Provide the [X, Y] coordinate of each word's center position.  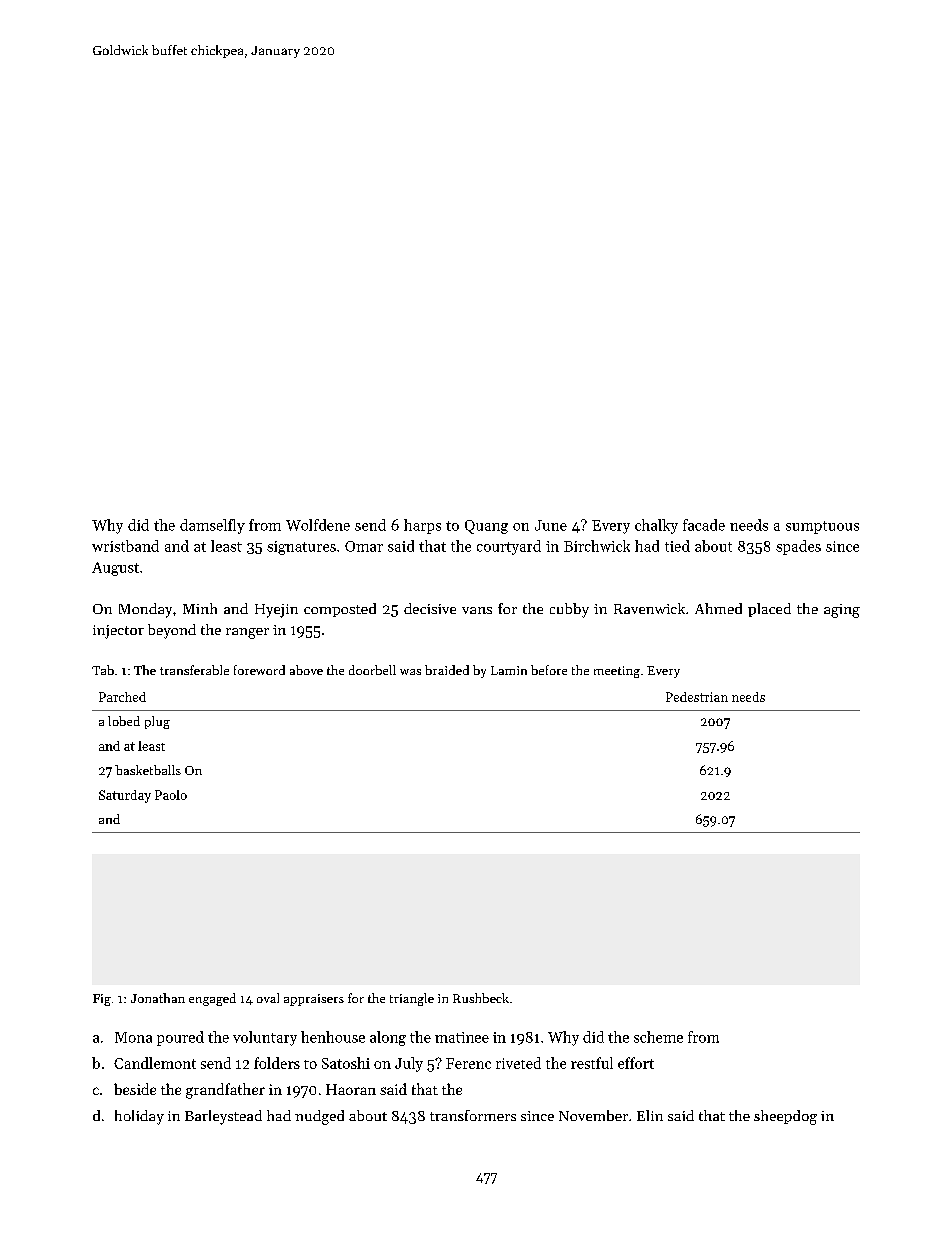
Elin [650, 1115]
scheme [658, 1037]
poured [180, 1038]
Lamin [509, 670]
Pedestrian [697, 697]
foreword [259, 670]
